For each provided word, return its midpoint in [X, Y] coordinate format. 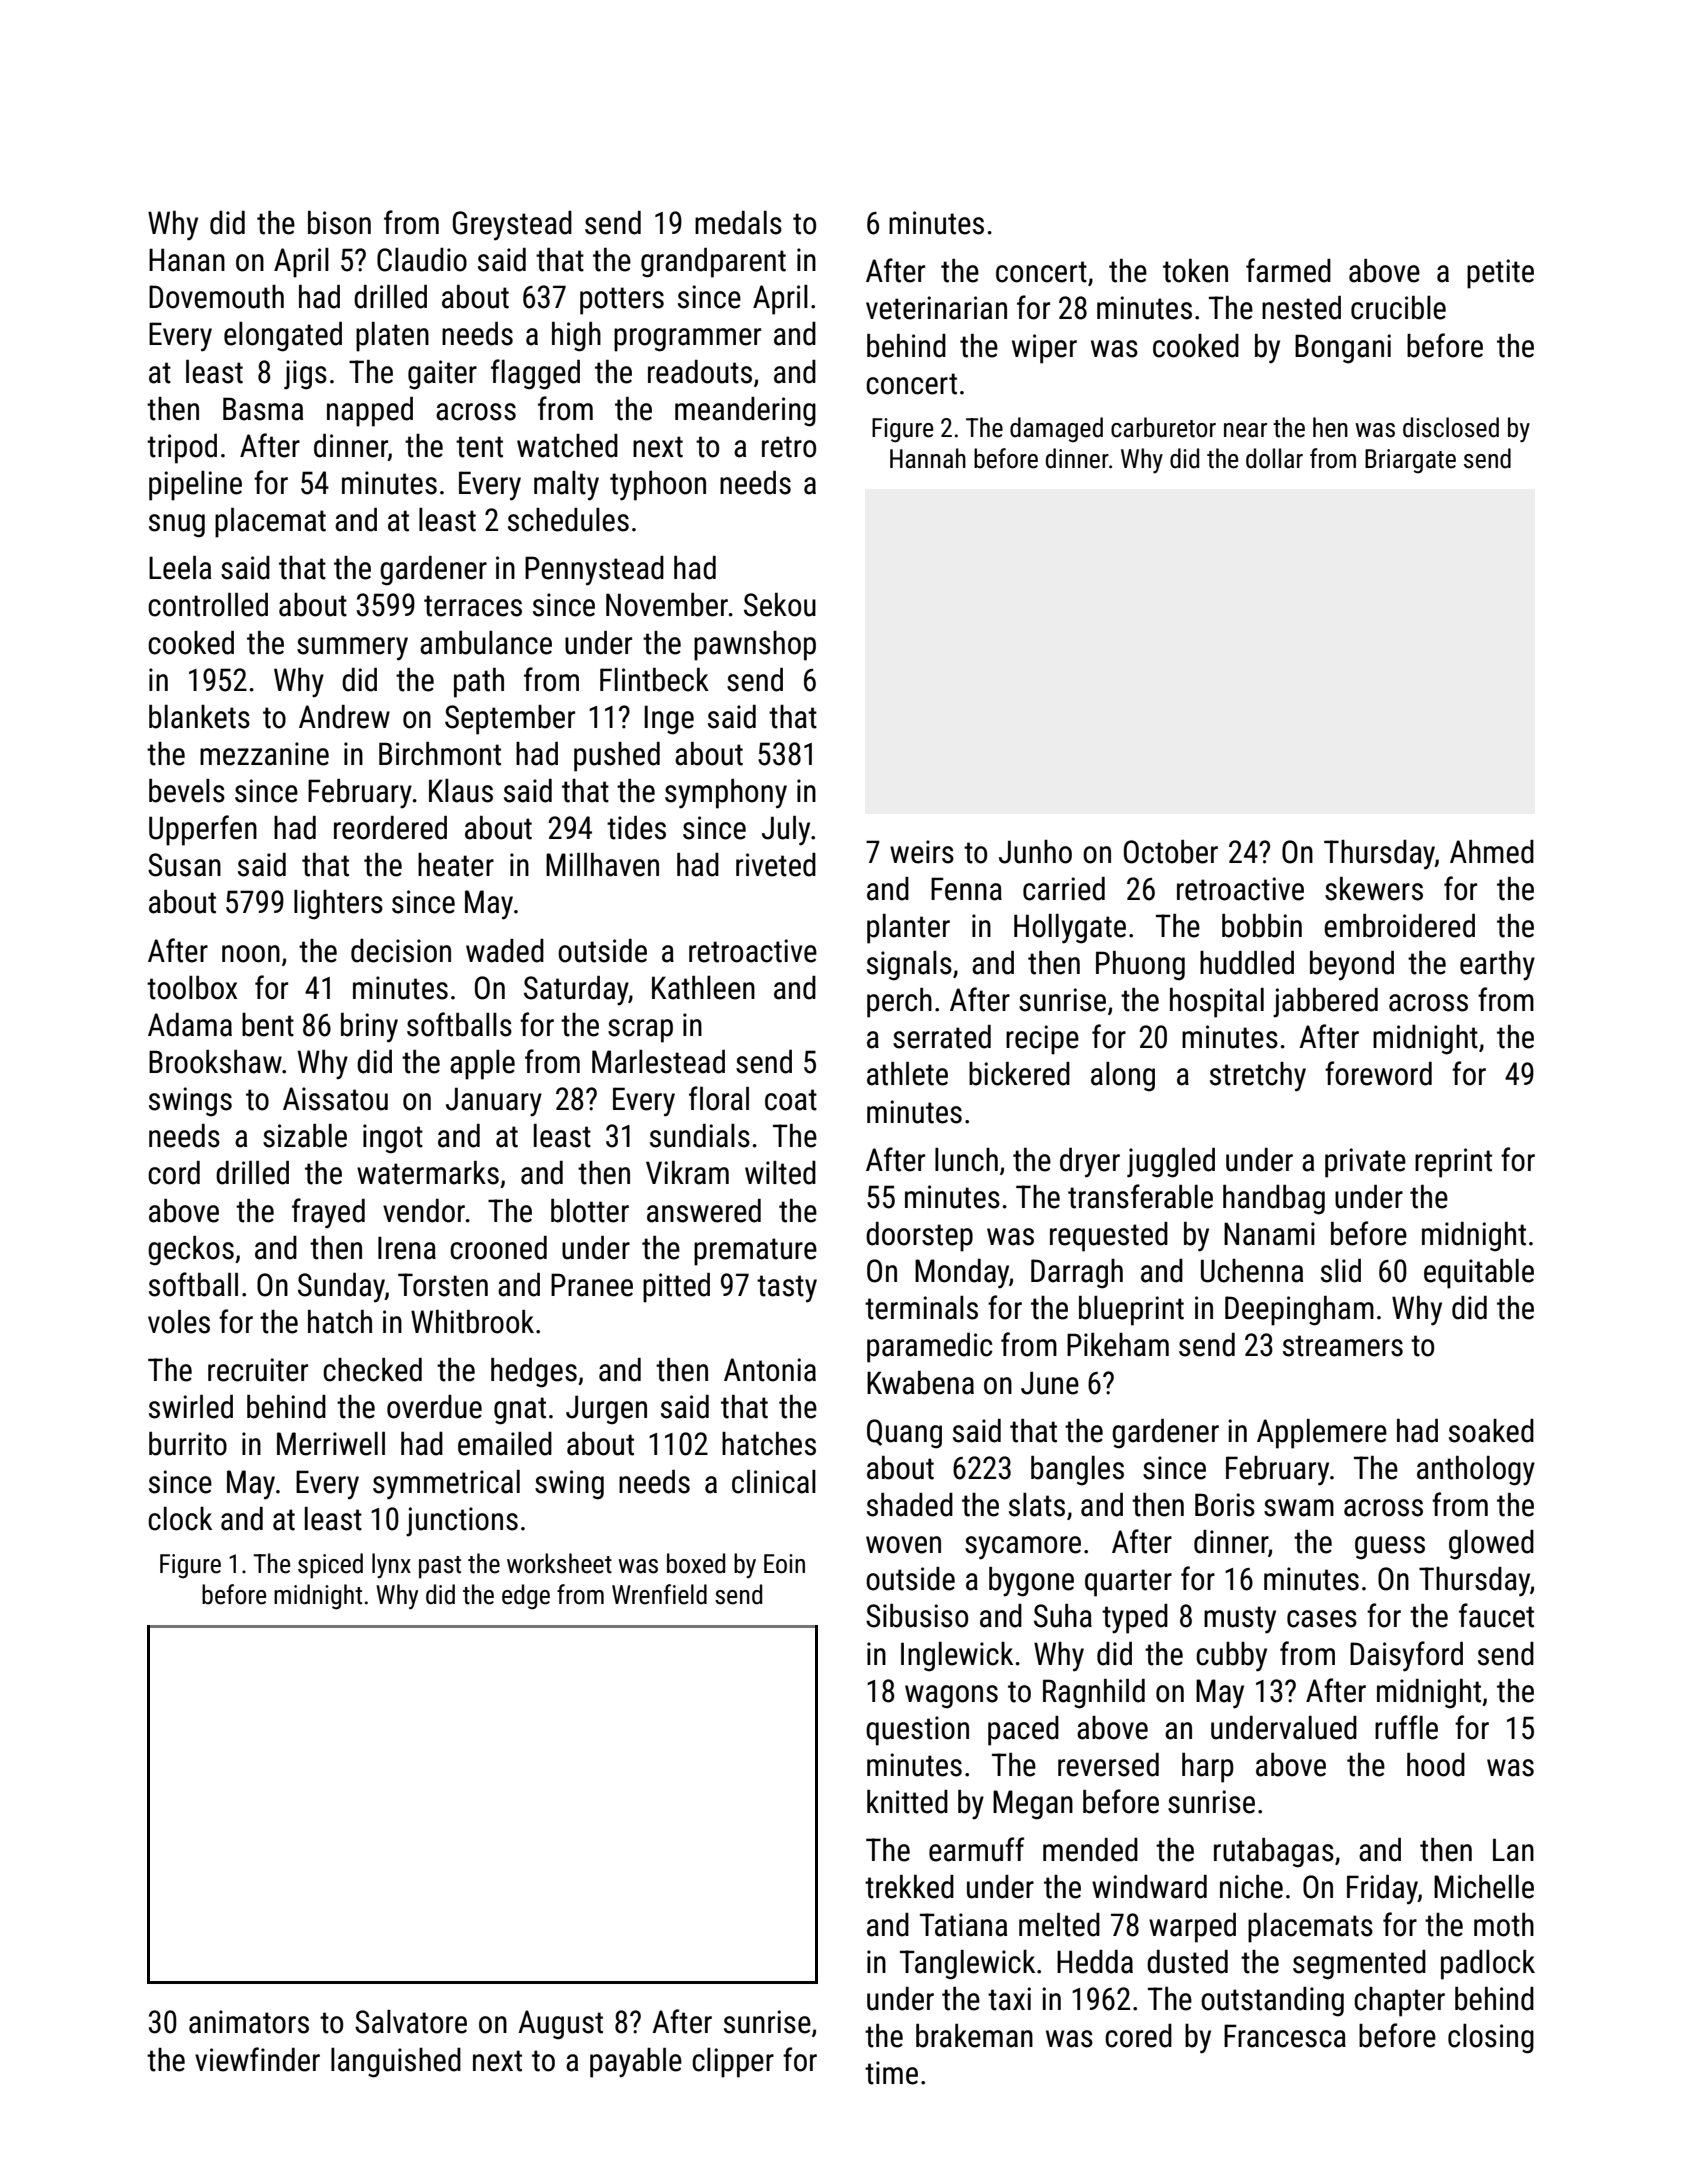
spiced [330, 1566]
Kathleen [703, 988]
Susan [184, 865]
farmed [1288, 270]
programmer [687, 340]
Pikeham [1118, 1345]
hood [1436, 1765]
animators [249, 2022]
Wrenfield [659, 1594]
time [891, 2073]
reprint [1453, 1163]
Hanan [187, 260]
